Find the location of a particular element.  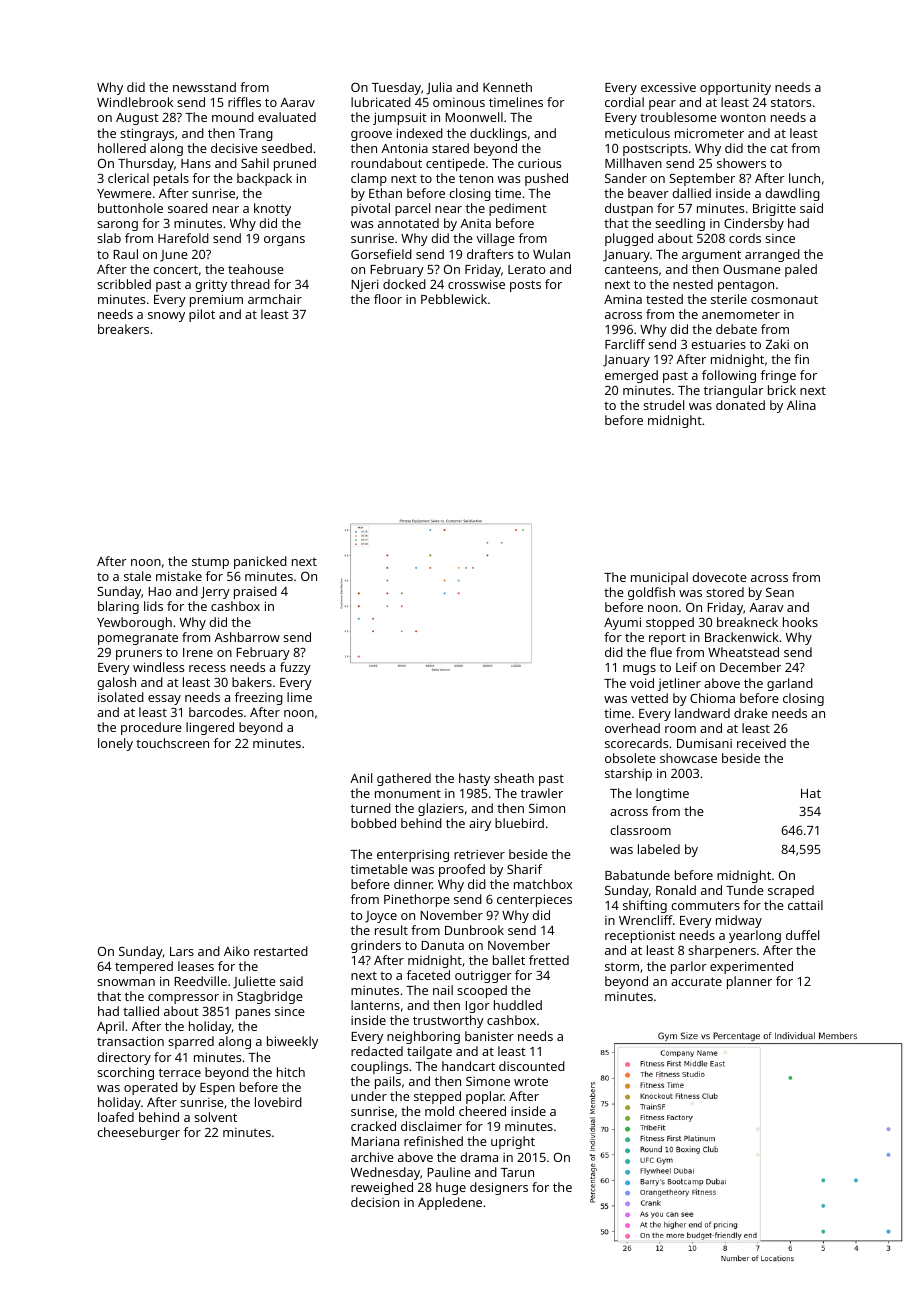

decision is located at coordinates (375, 1202).
